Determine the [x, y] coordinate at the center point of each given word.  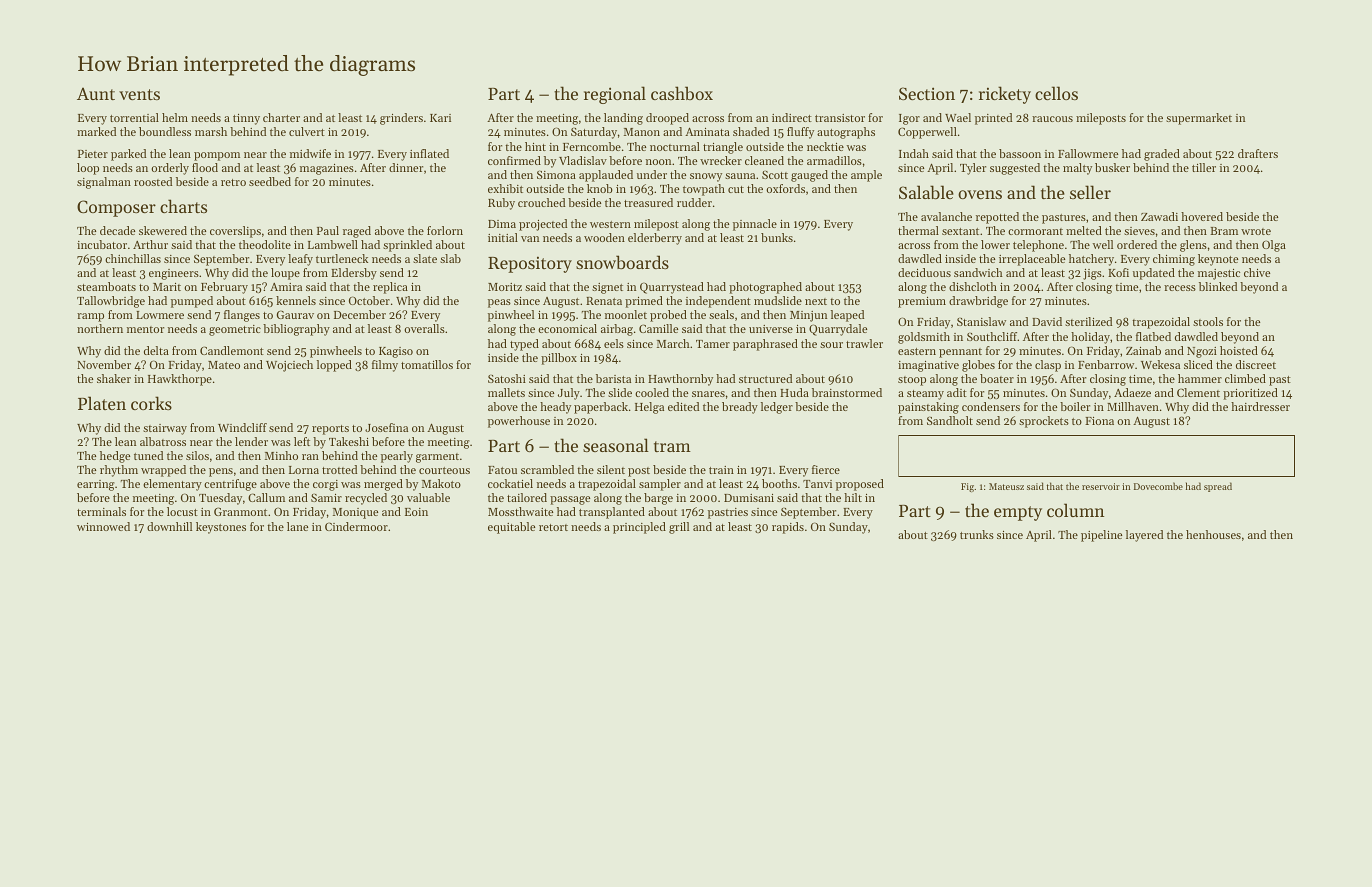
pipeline [1101, 536]
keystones [221, 528]
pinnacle [755, 225]
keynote [1218, 260]
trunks [977, 534]
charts [183, 206]
